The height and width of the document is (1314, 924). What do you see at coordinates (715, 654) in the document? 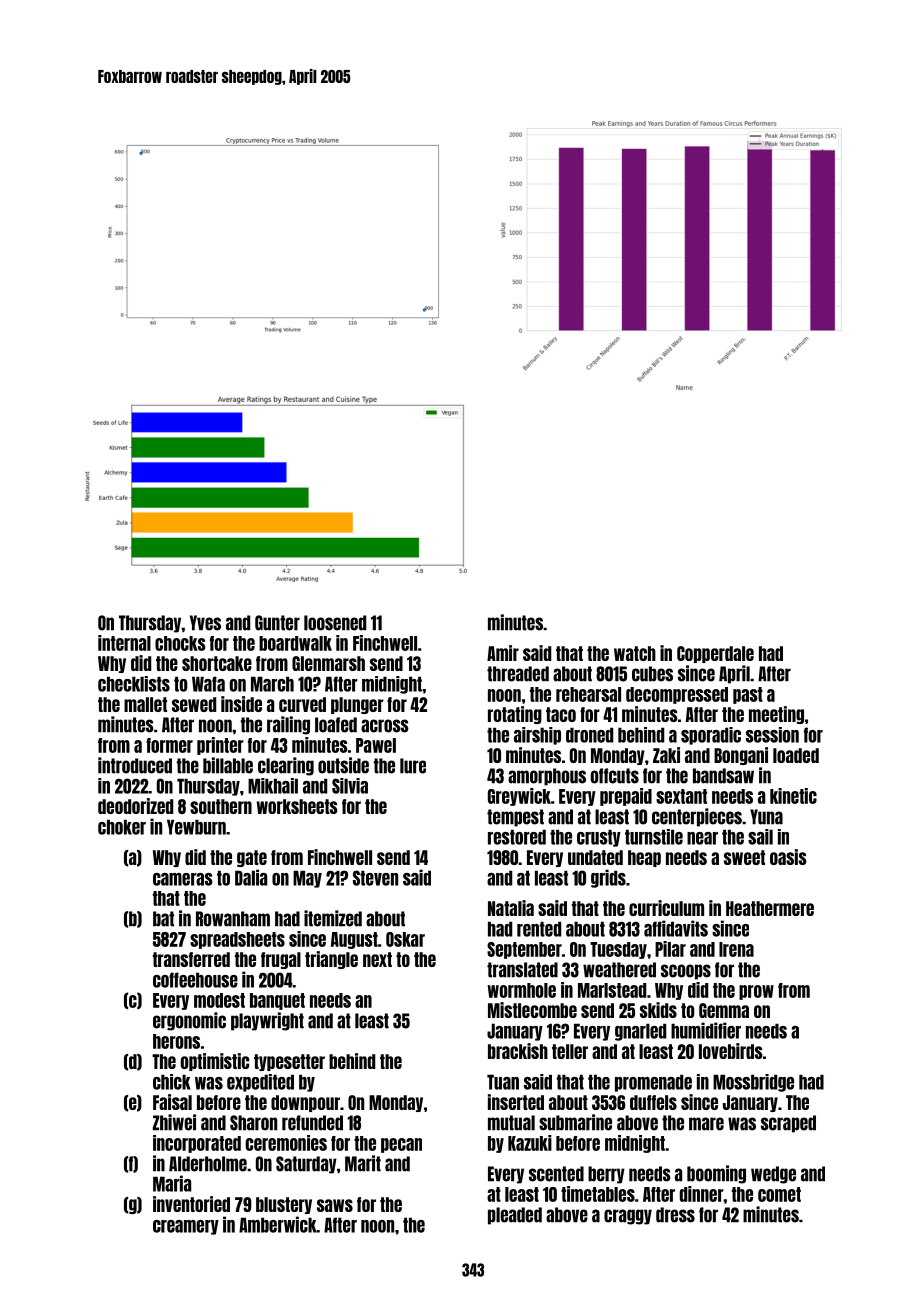
I see `Copperdale` at bounding box center [715, 654].
